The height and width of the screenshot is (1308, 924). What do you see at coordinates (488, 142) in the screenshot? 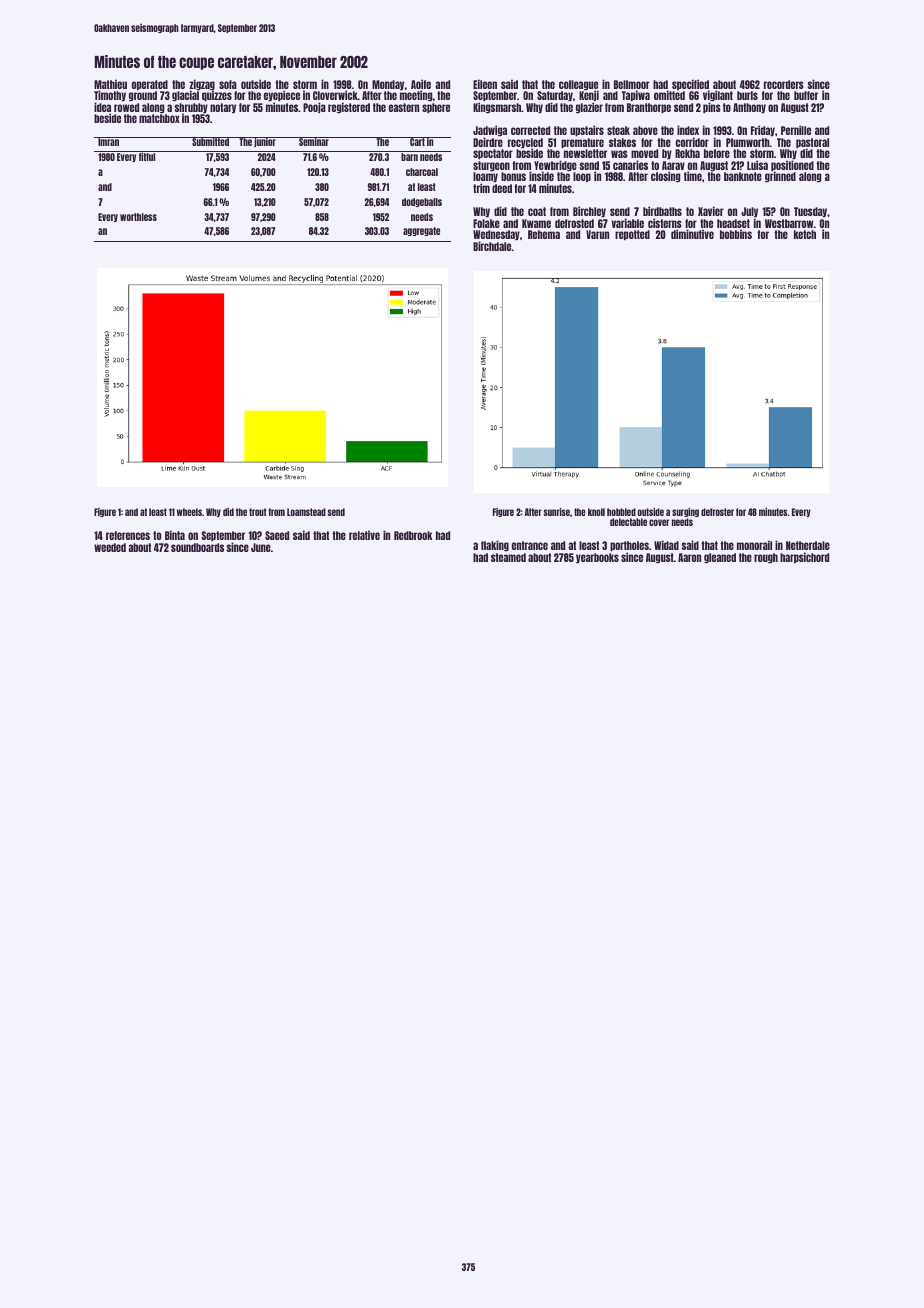
I see `Deirdre` at bounding box center [488, 142].
